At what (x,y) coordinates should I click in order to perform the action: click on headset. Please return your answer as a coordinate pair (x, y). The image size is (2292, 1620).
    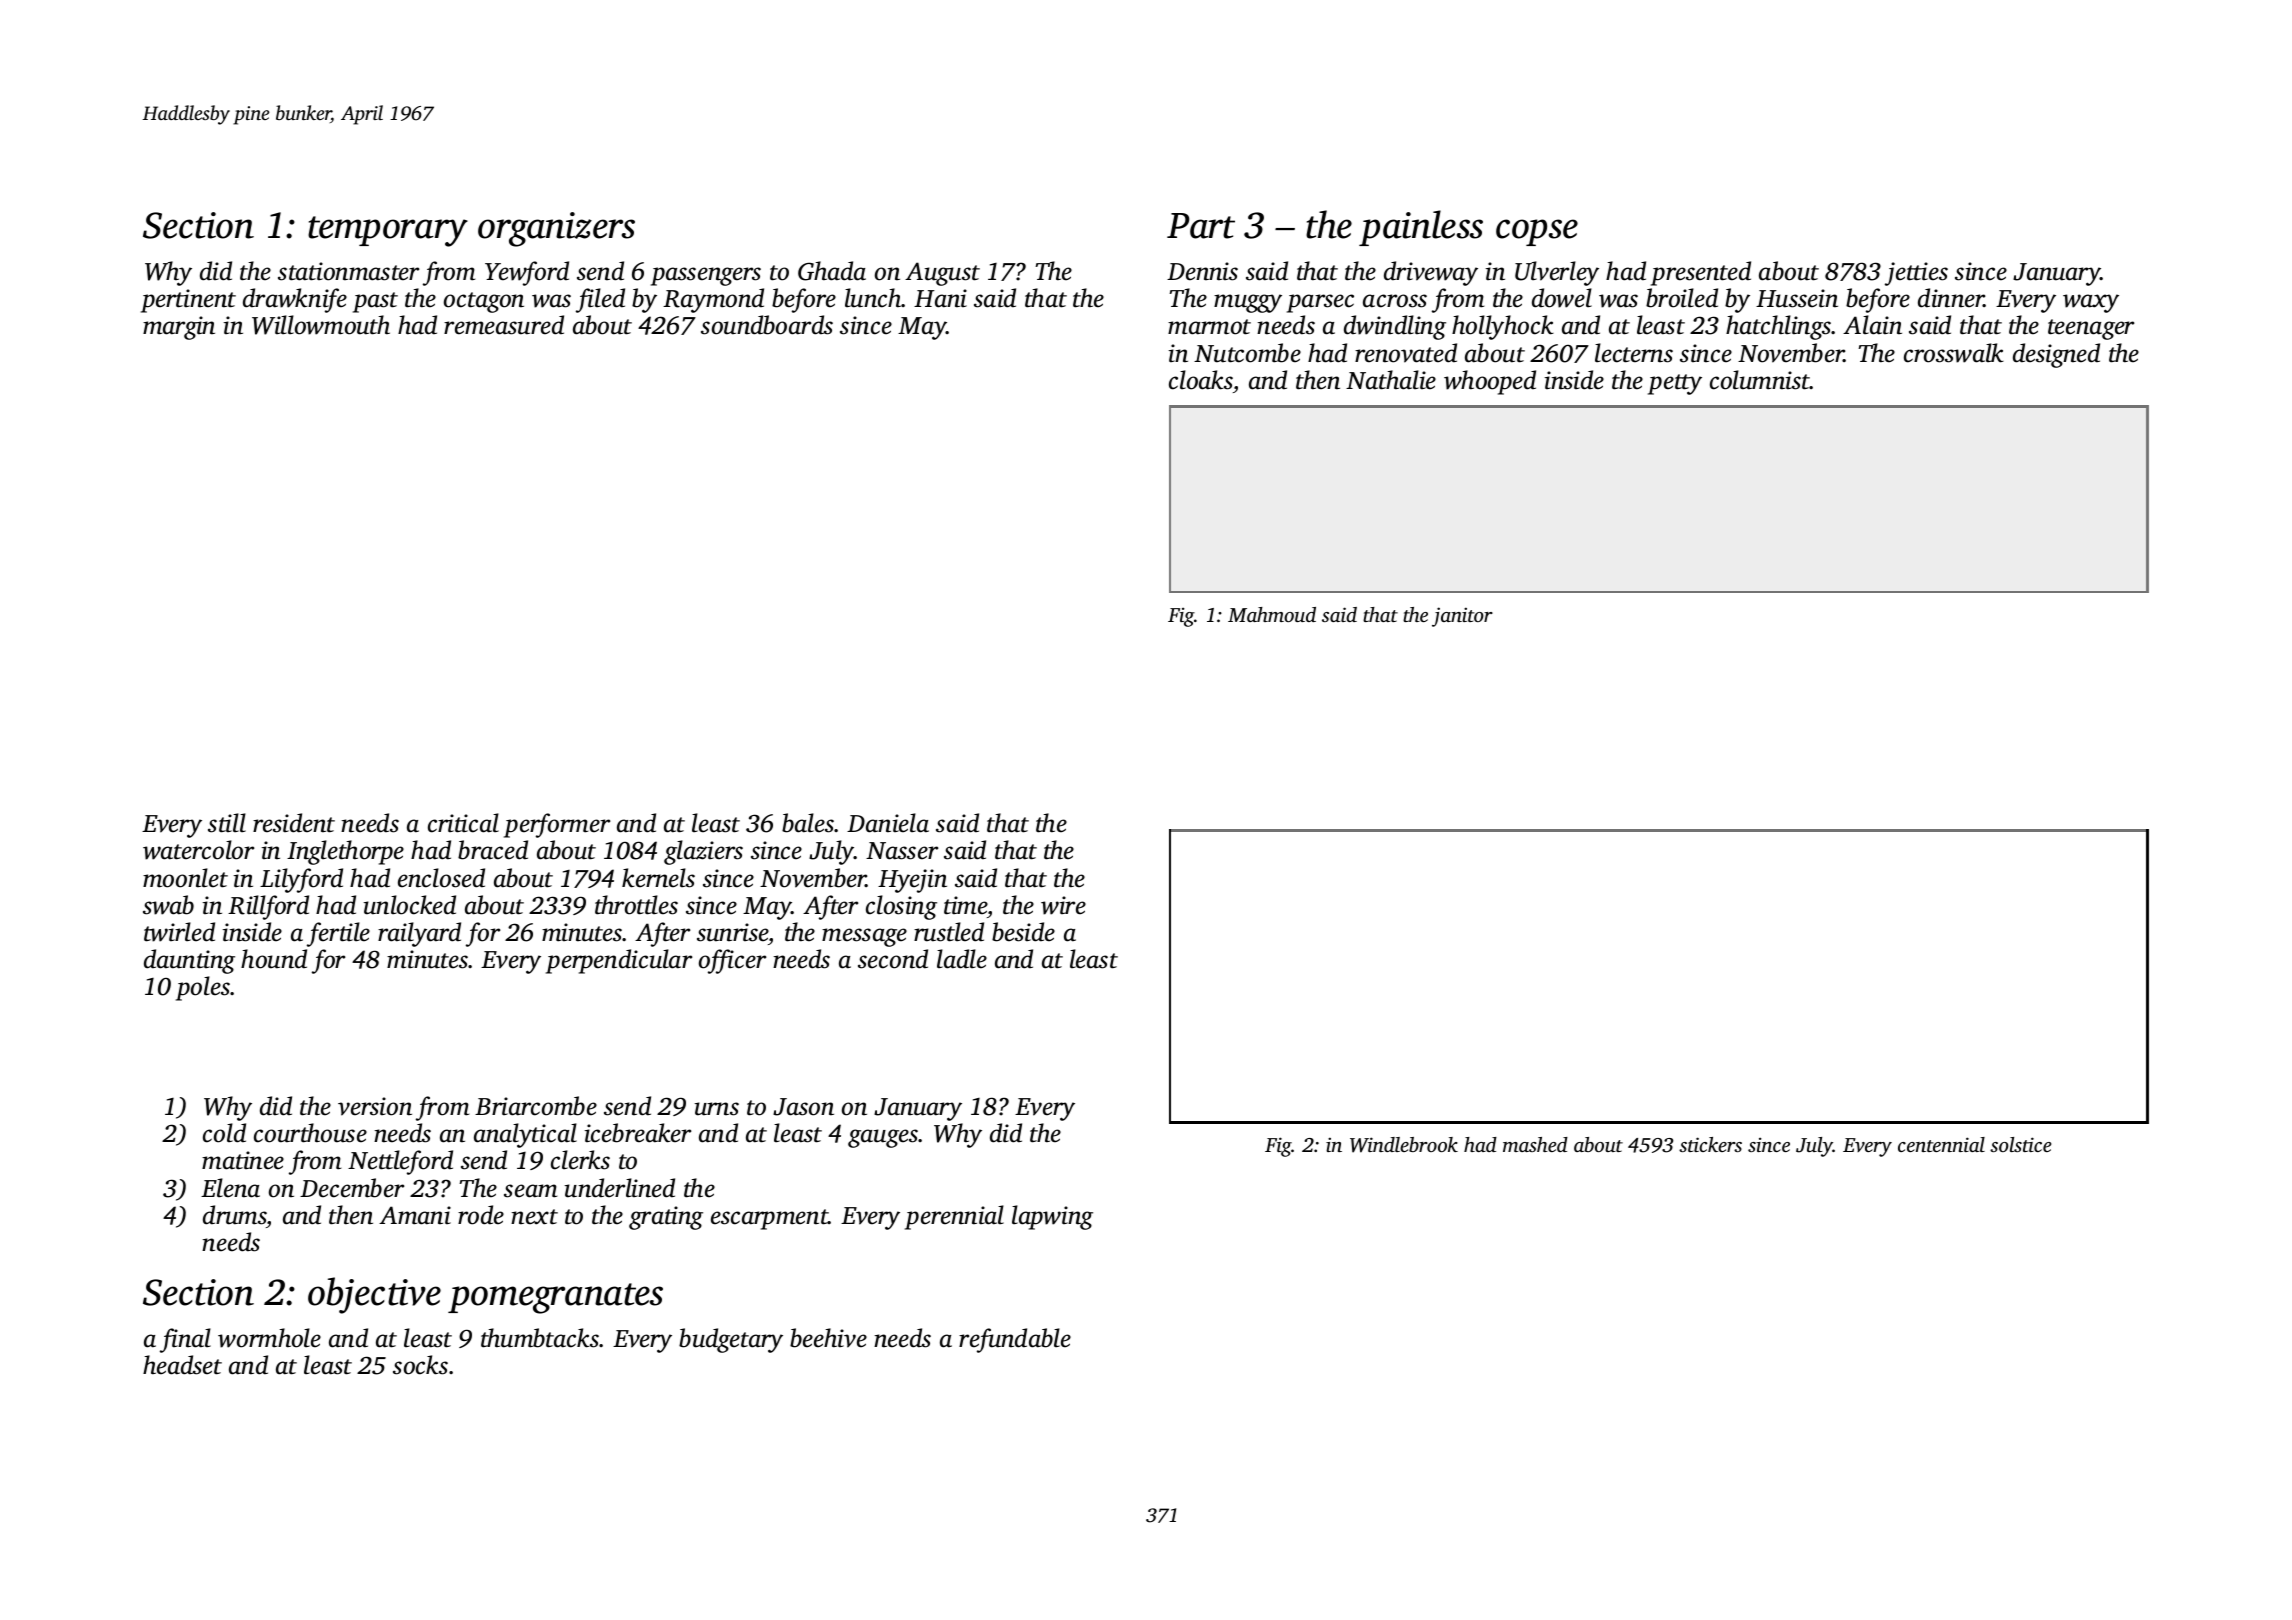
    Looking at the image, I should click on (182, 1365).
